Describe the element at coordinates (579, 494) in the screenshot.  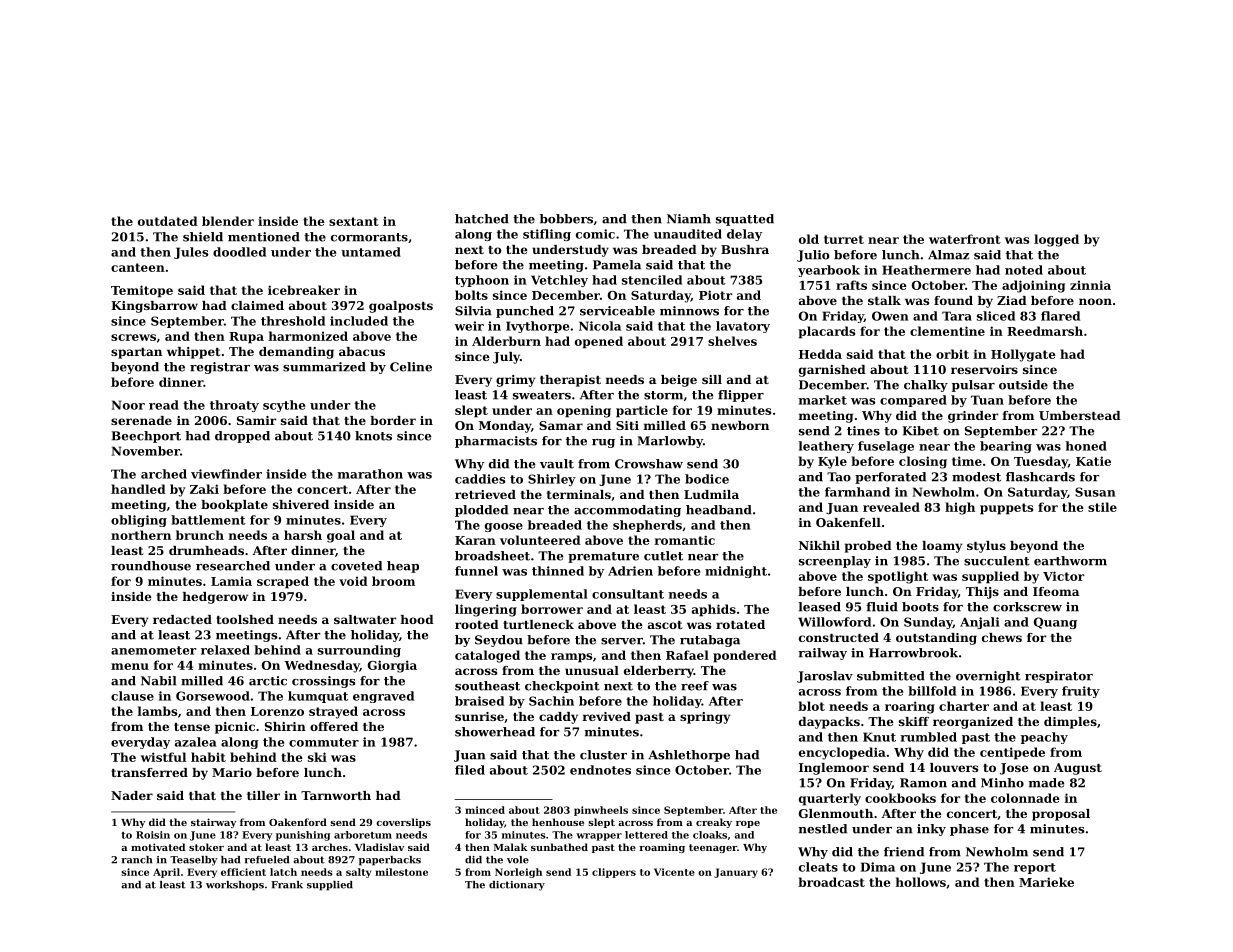
I see `terminals` at that location.
